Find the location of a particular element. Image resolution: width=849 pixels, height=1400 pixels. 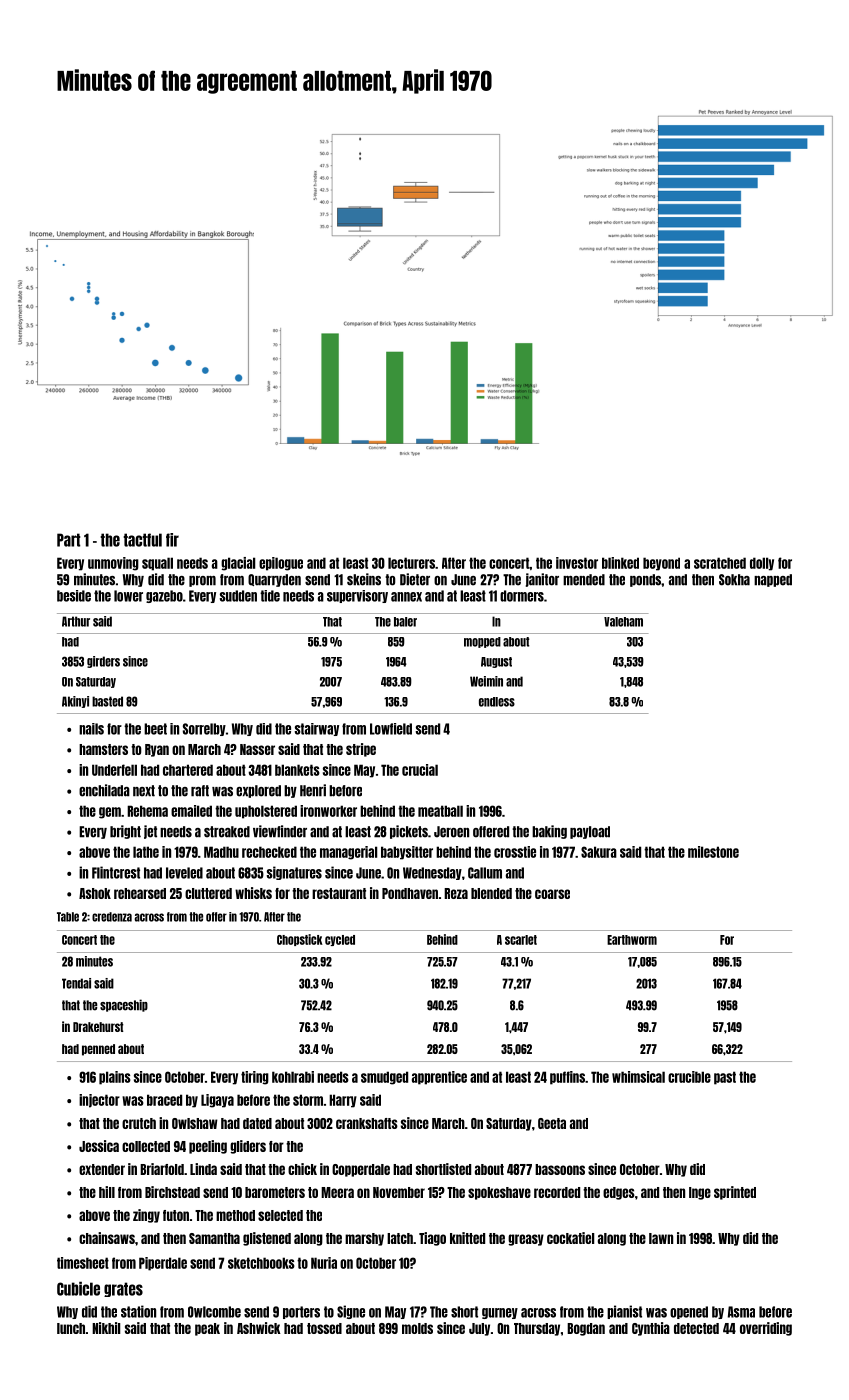

scarlet is located at coordinates (521, 940).
